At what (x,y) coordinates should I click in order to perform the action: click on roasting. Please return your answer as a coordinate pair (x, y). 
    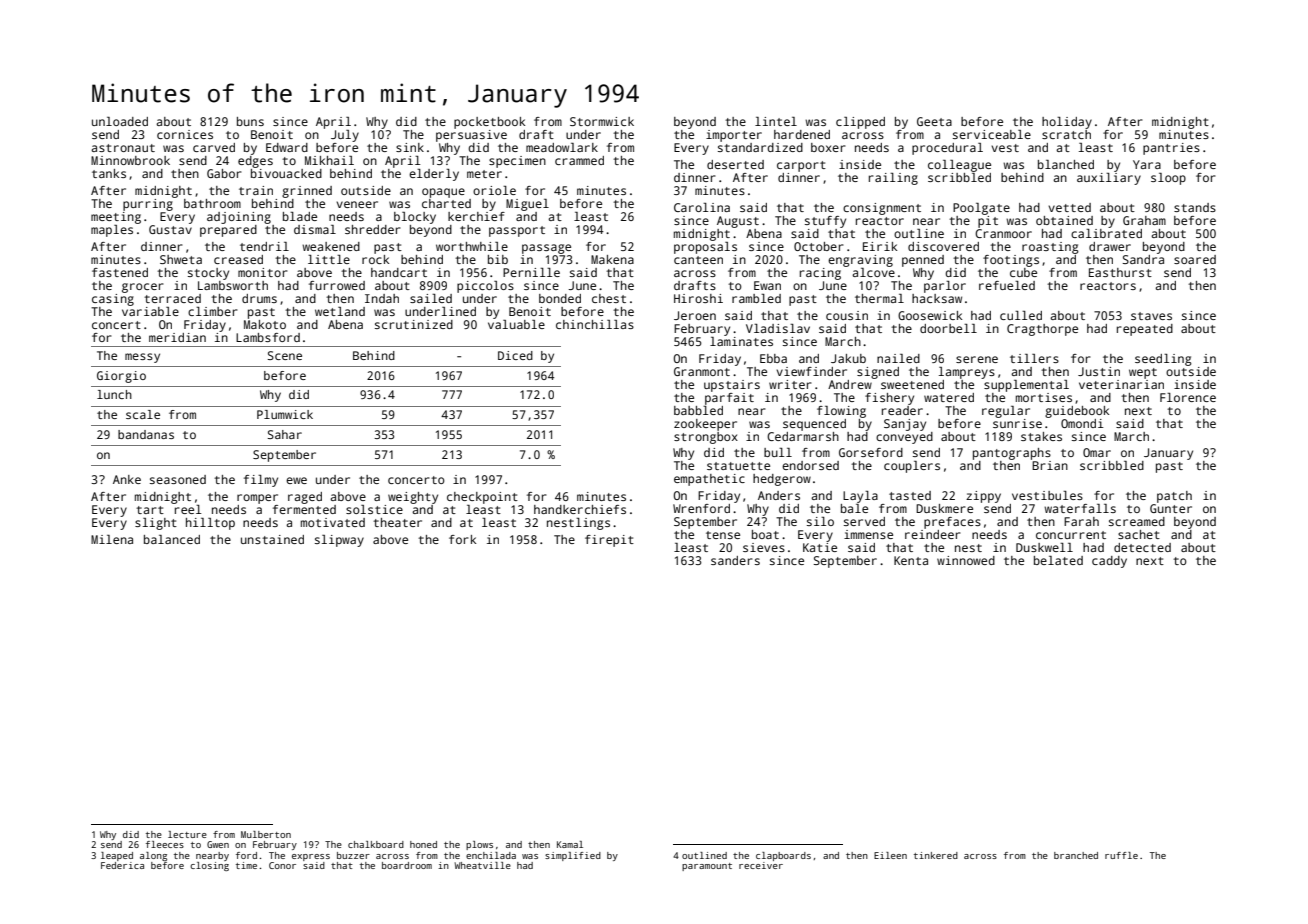
    Looking at the image, I should click on (1050, 248).
